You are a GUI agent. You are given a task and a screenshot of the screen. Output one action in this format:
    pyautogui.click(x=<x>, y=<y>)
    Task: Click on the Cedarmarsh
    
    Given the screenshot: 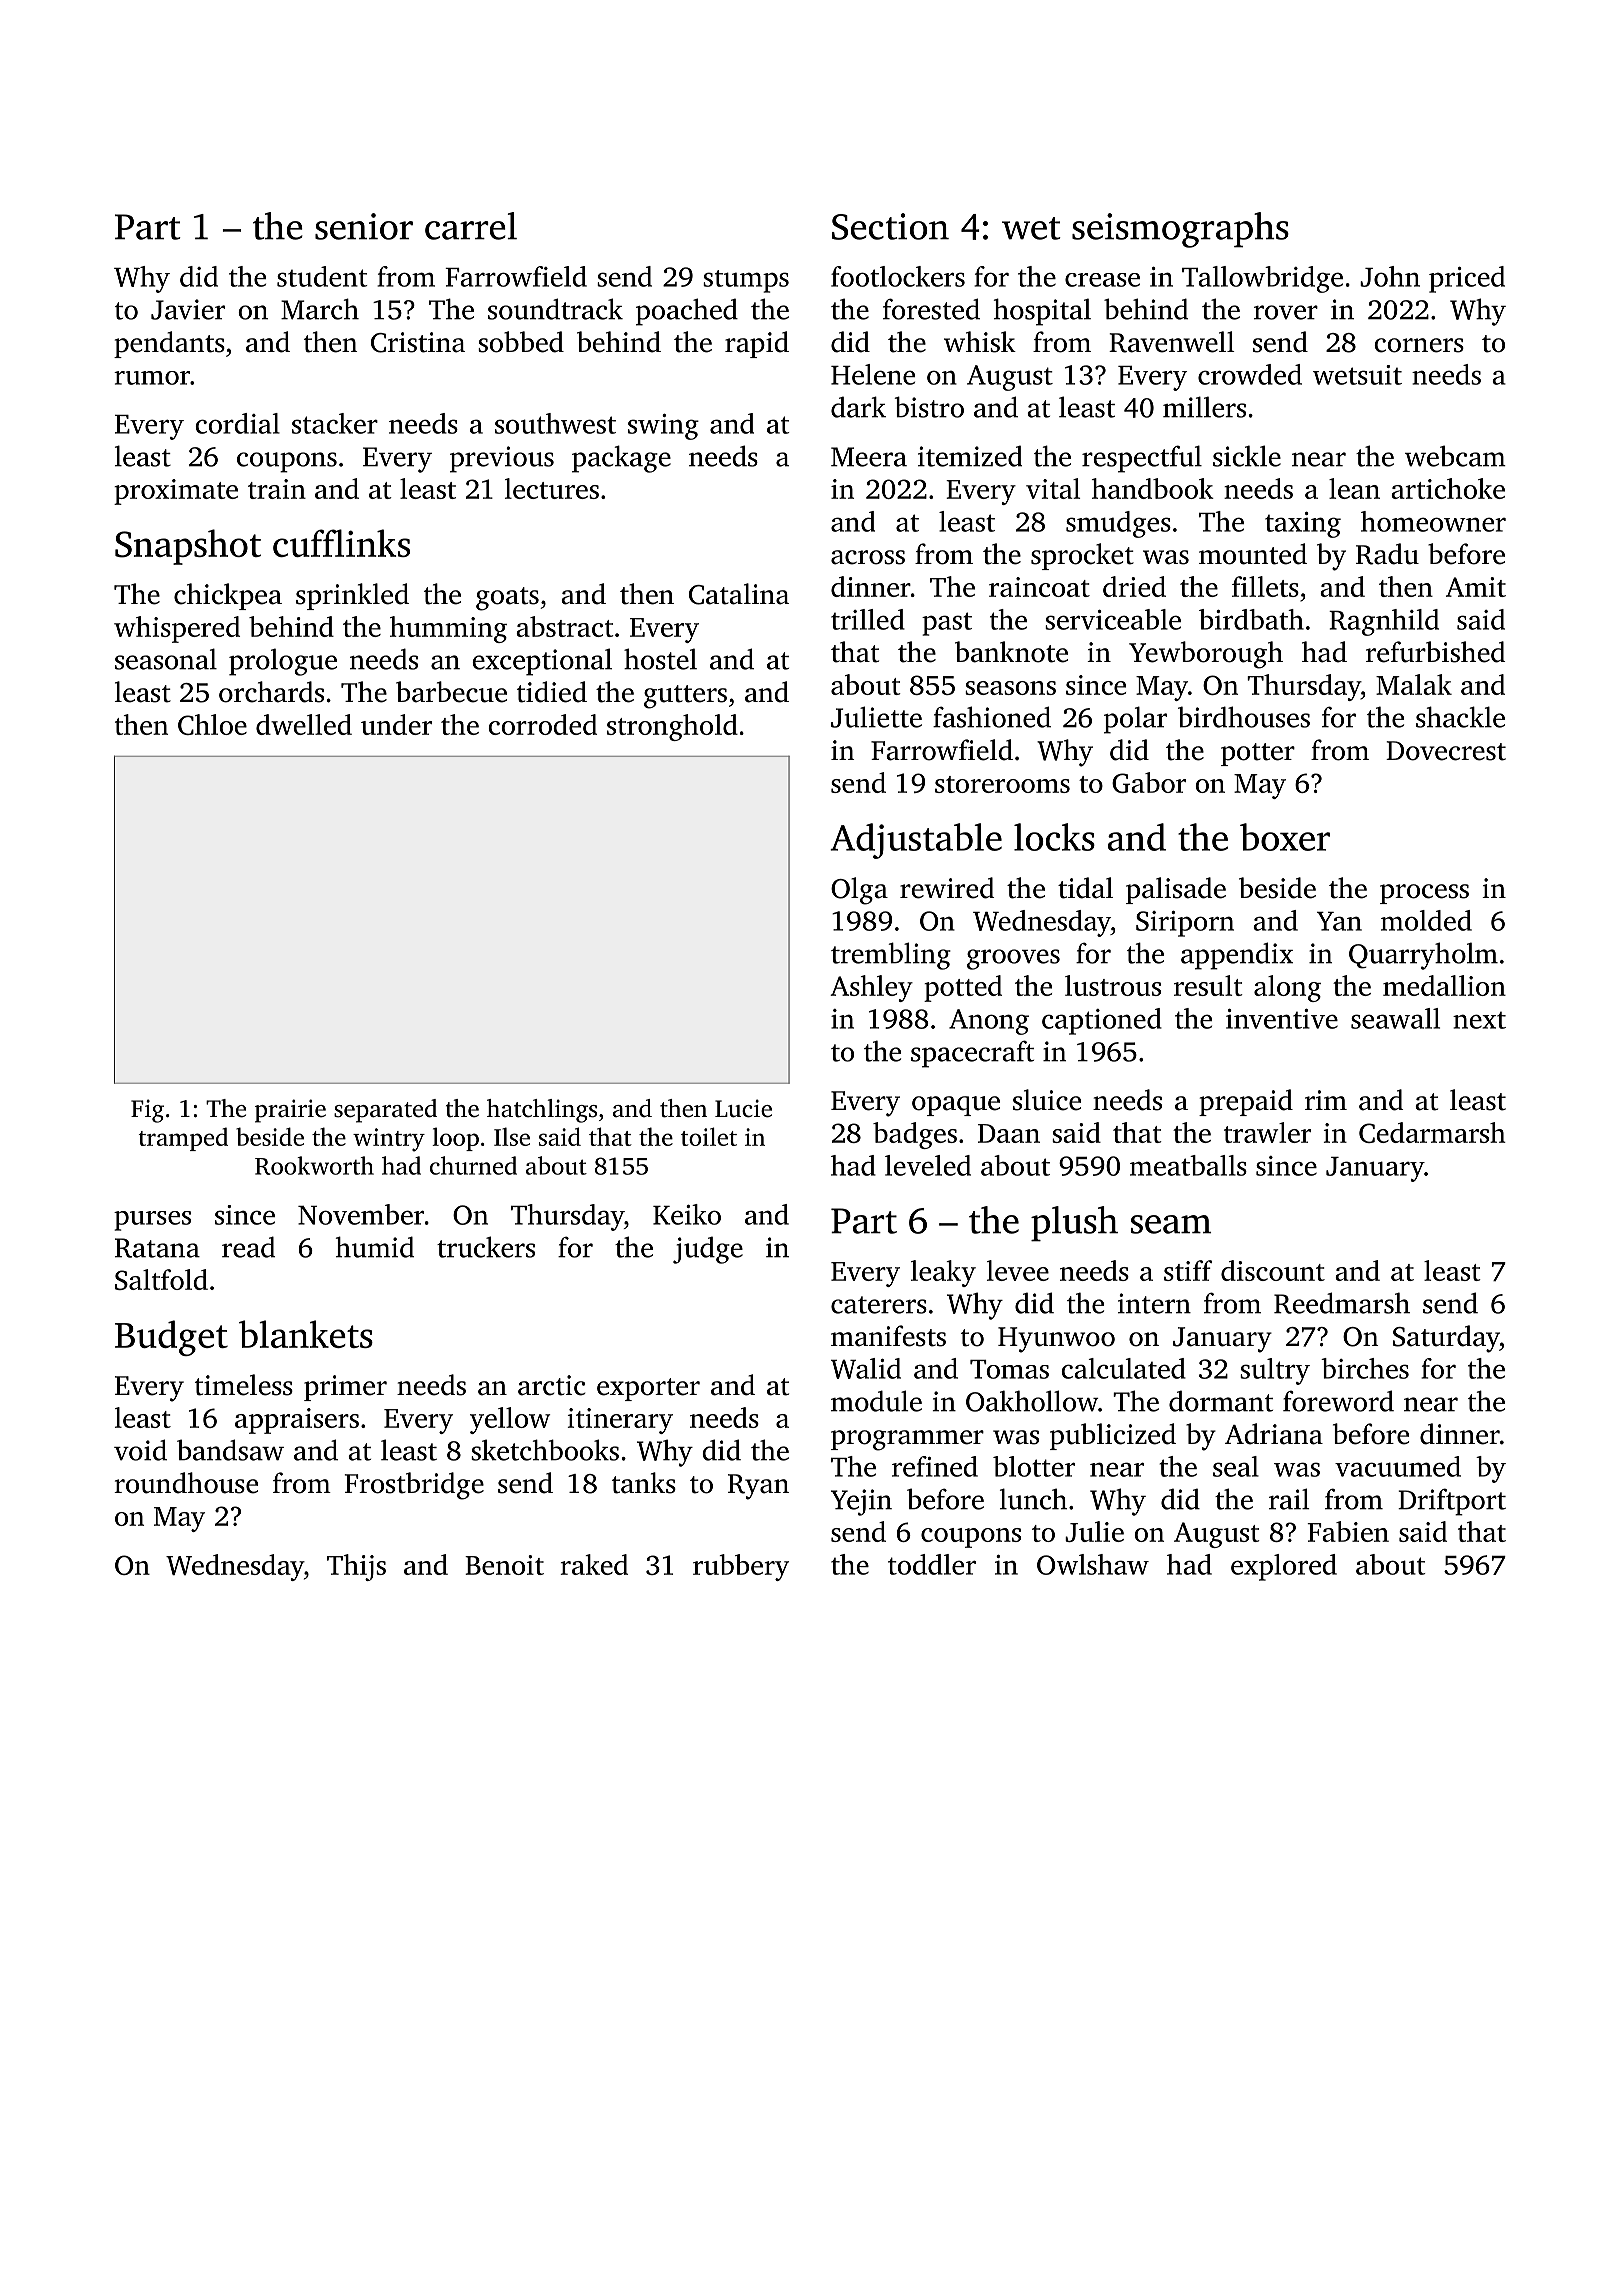 What is the action you would take?
    pyautogui.click(x=1432, y=1132)
